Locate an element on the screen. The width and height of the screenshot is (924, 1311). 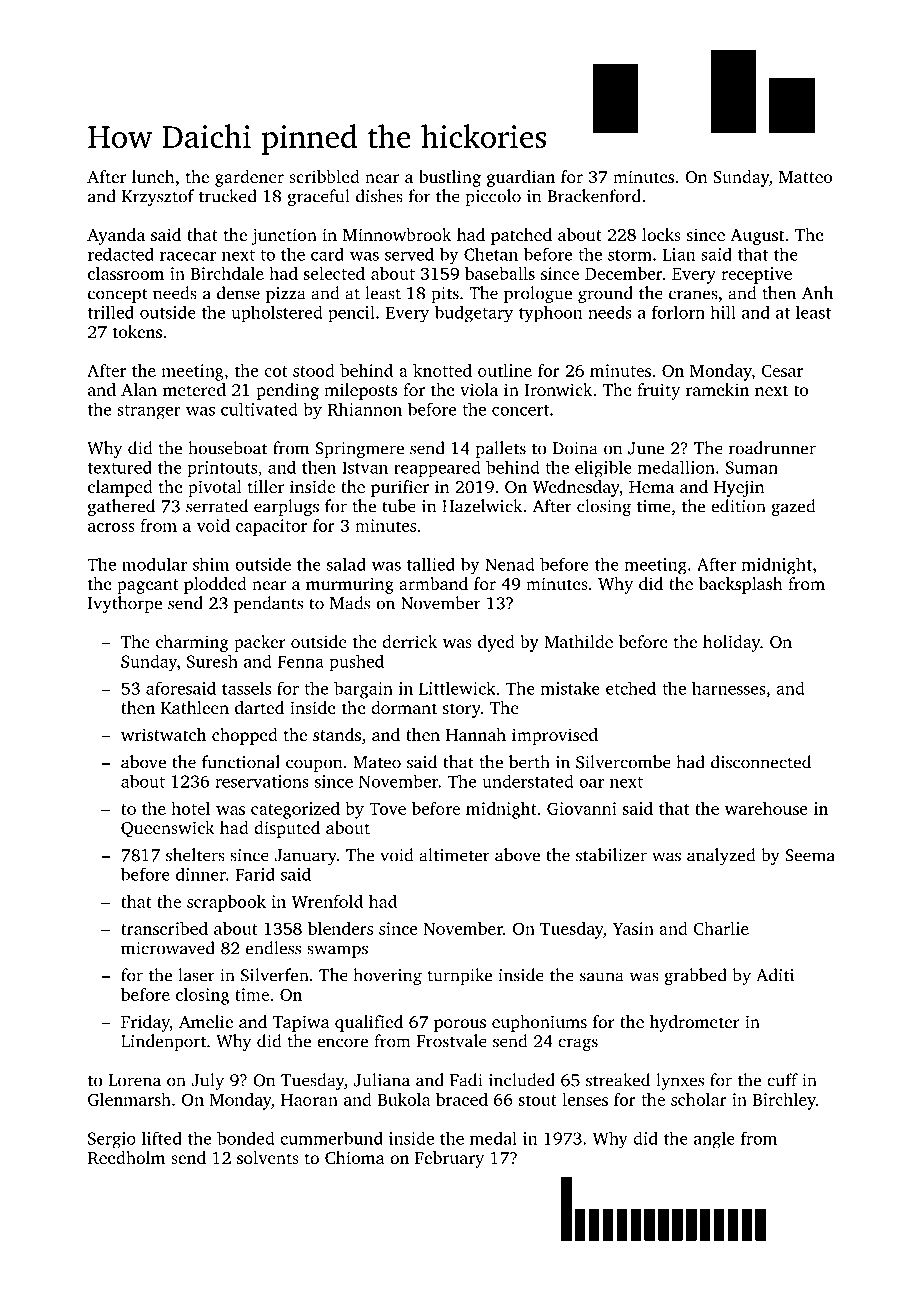
sauna is located at coordinates (602, 977).
